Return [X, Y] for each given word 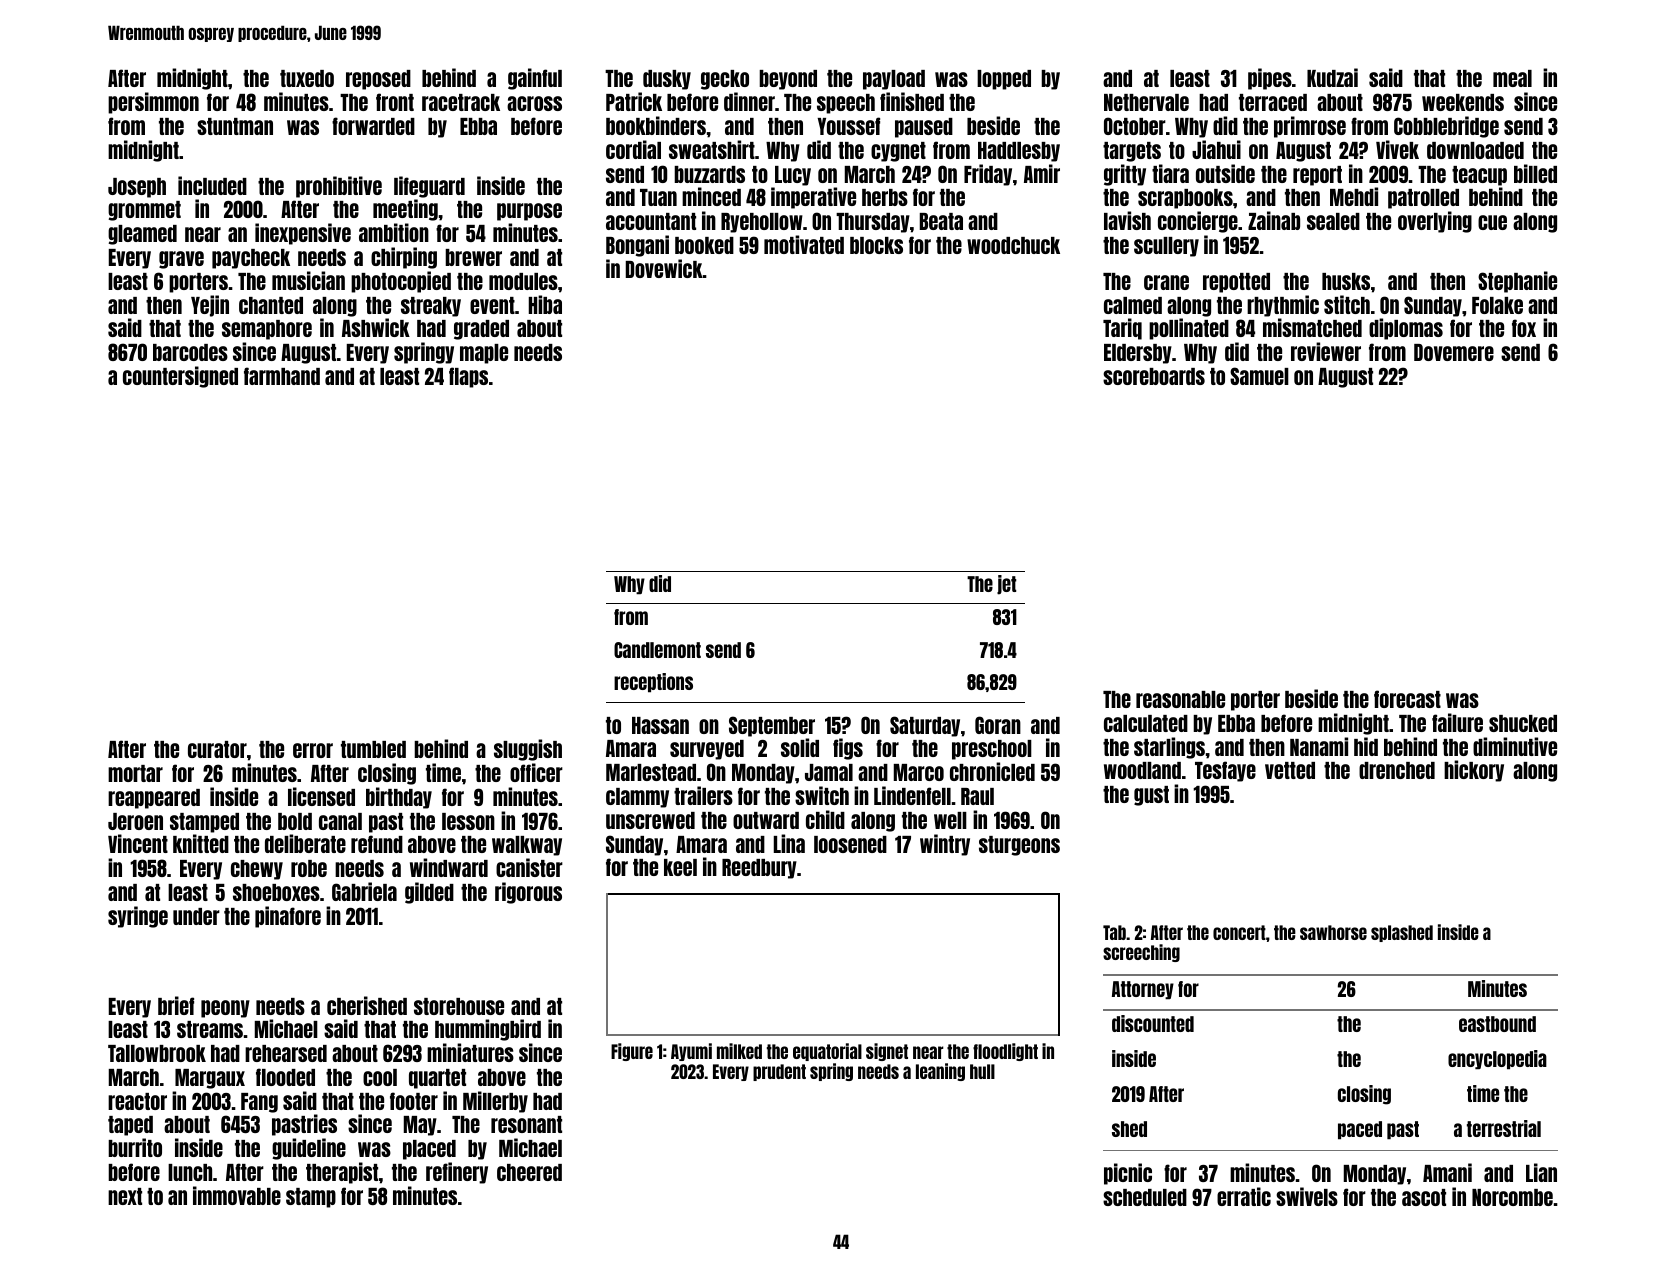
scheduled [1145, 1197]
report [1317, 176]
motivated [804, 244]
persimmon [153, 103]
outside [1225, 173]
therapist [342, 1173]
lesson [468, 821]
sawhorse [1333, 932]
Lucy [793, 176]
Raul [977, 796]
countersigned [180, 377]
